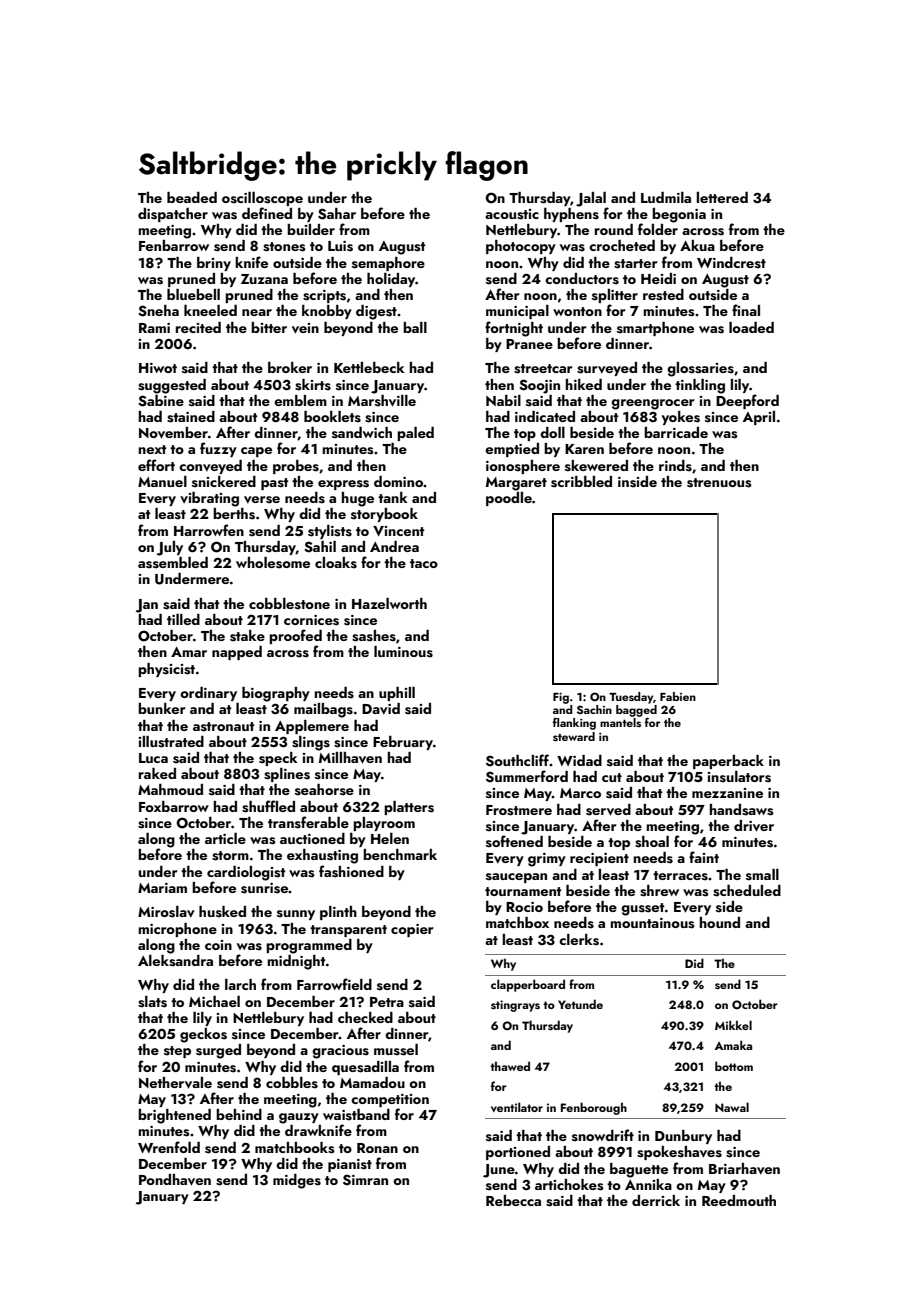  Describe the element at coordinates (517, 312) in the screenshot. I see `municipal` at that location.
